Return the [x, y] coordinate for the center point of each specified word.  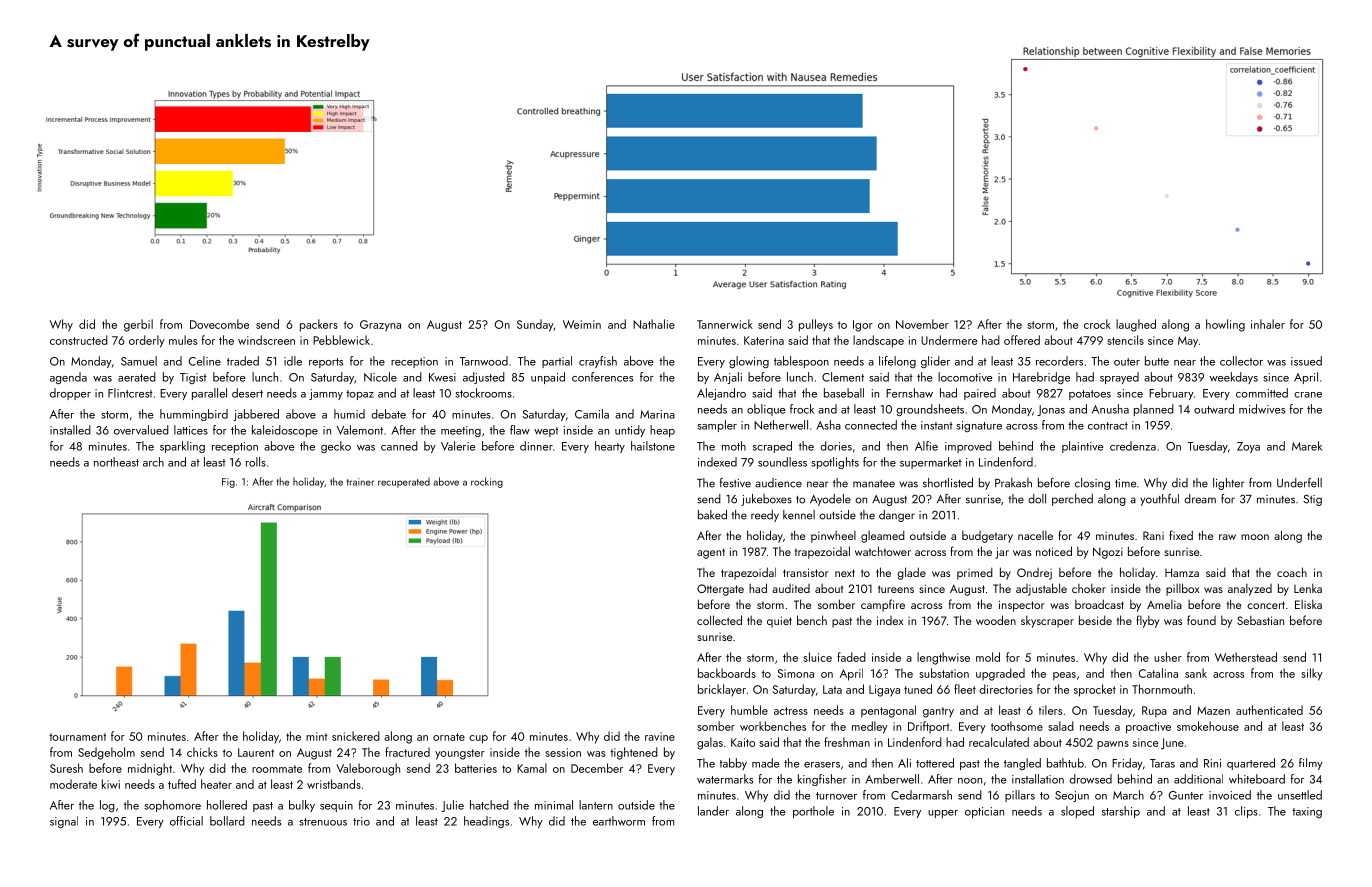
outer [1127, 362]
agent [711, 553]
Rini [1212, 763]
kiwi [111, 784]
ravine [660, 736]
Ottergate [720, 590]
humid [349, 414]
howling [1225, 325]
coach [1292, 572]
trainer [360, 482]
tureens [896, 589]
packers [319, 325]
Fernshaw [909, 393]
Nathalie [654, 324]
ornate [449, 737]
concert [1266, 605]
